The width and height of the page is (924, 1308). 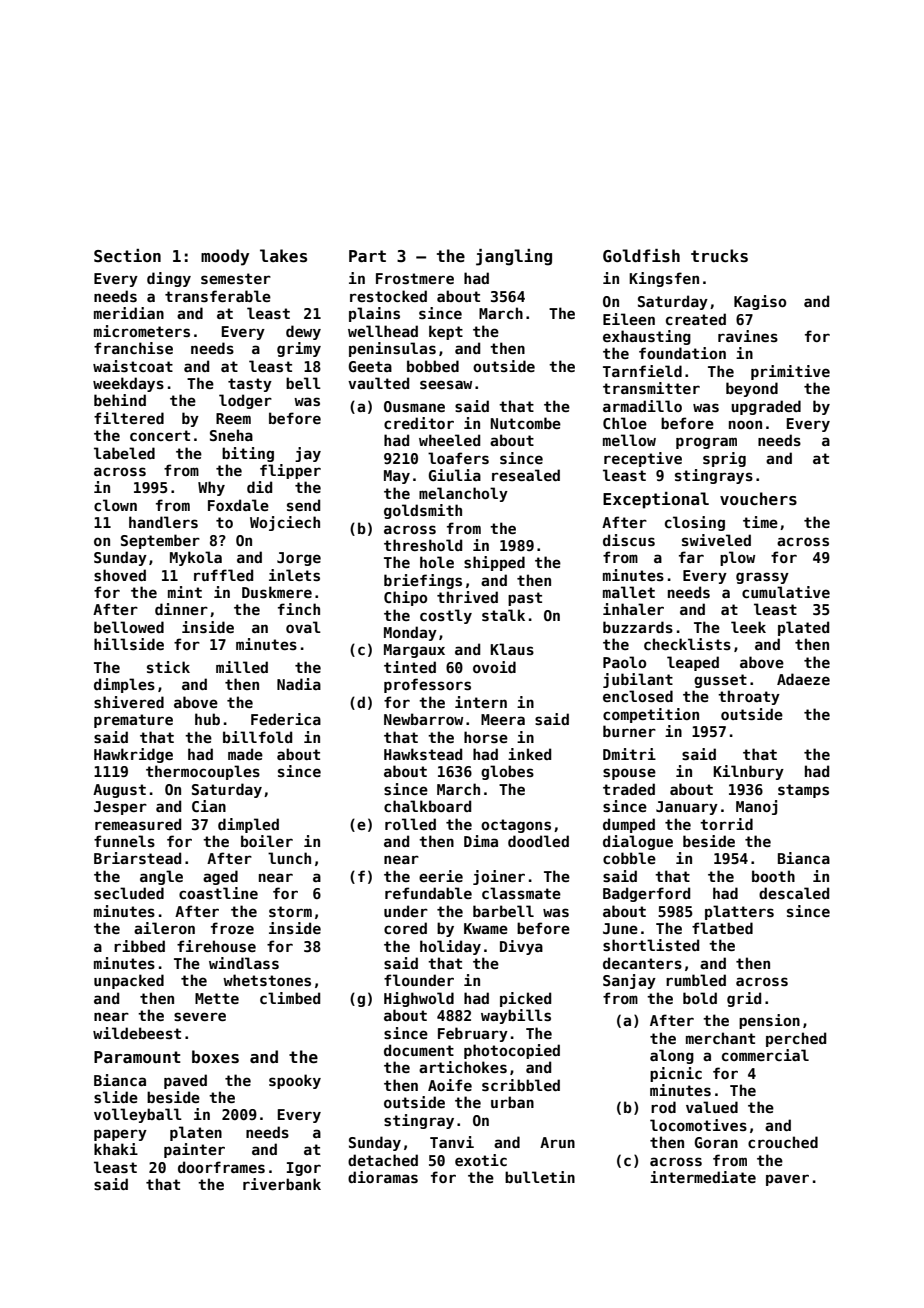 What do you see at coordinates (397, 477) in the page?
I see `May` at bounding box center [397, 477].
